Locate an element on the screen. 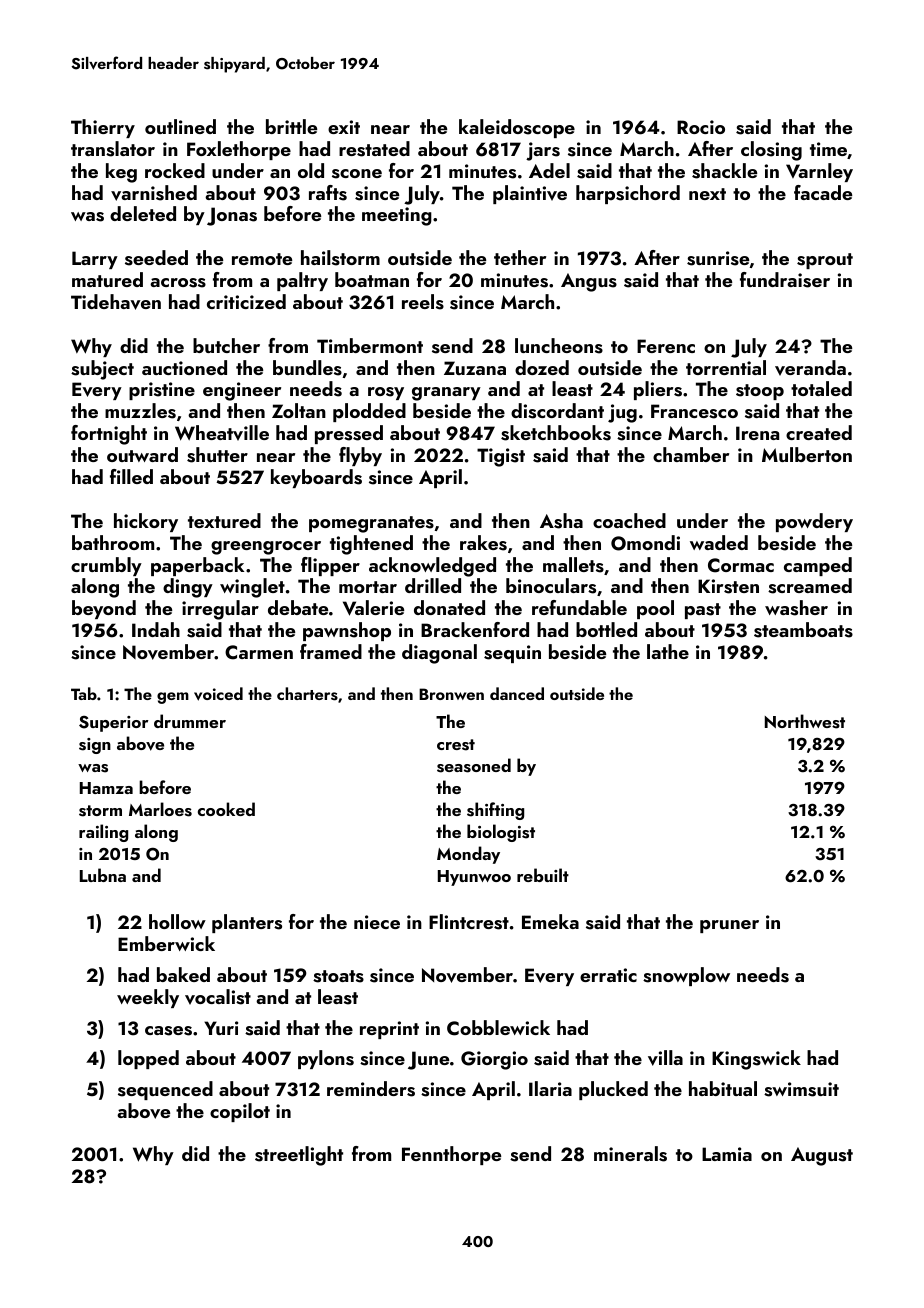  Fennthorpe is located at coordinates (451, 1155).
